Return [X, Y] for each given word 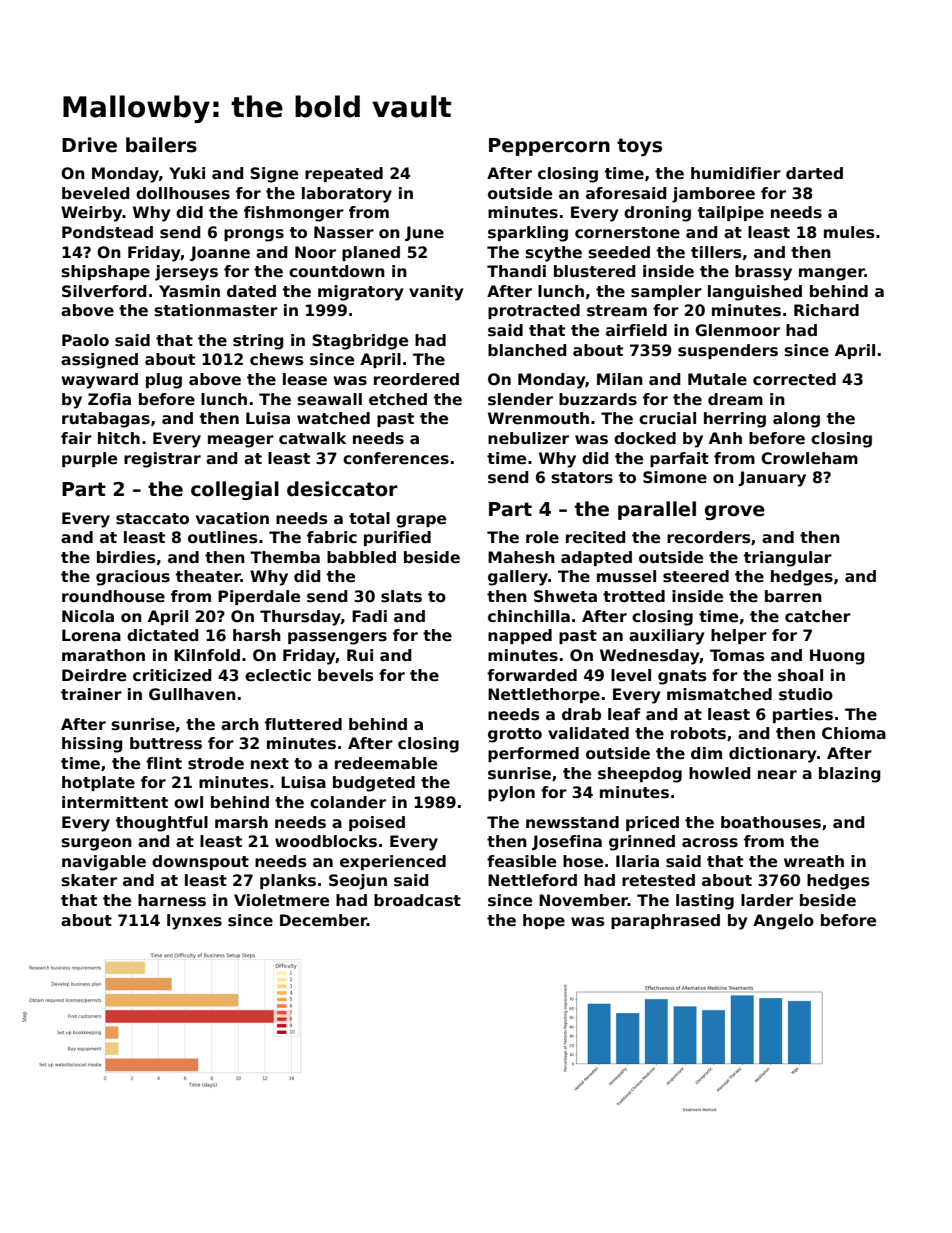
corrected [794, 379]
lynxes [194, 922]
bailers [161, 145]
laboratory [347, 195]
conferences [396, 458]
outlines [223, 537]
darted [814, 173]
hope [544, 921]
